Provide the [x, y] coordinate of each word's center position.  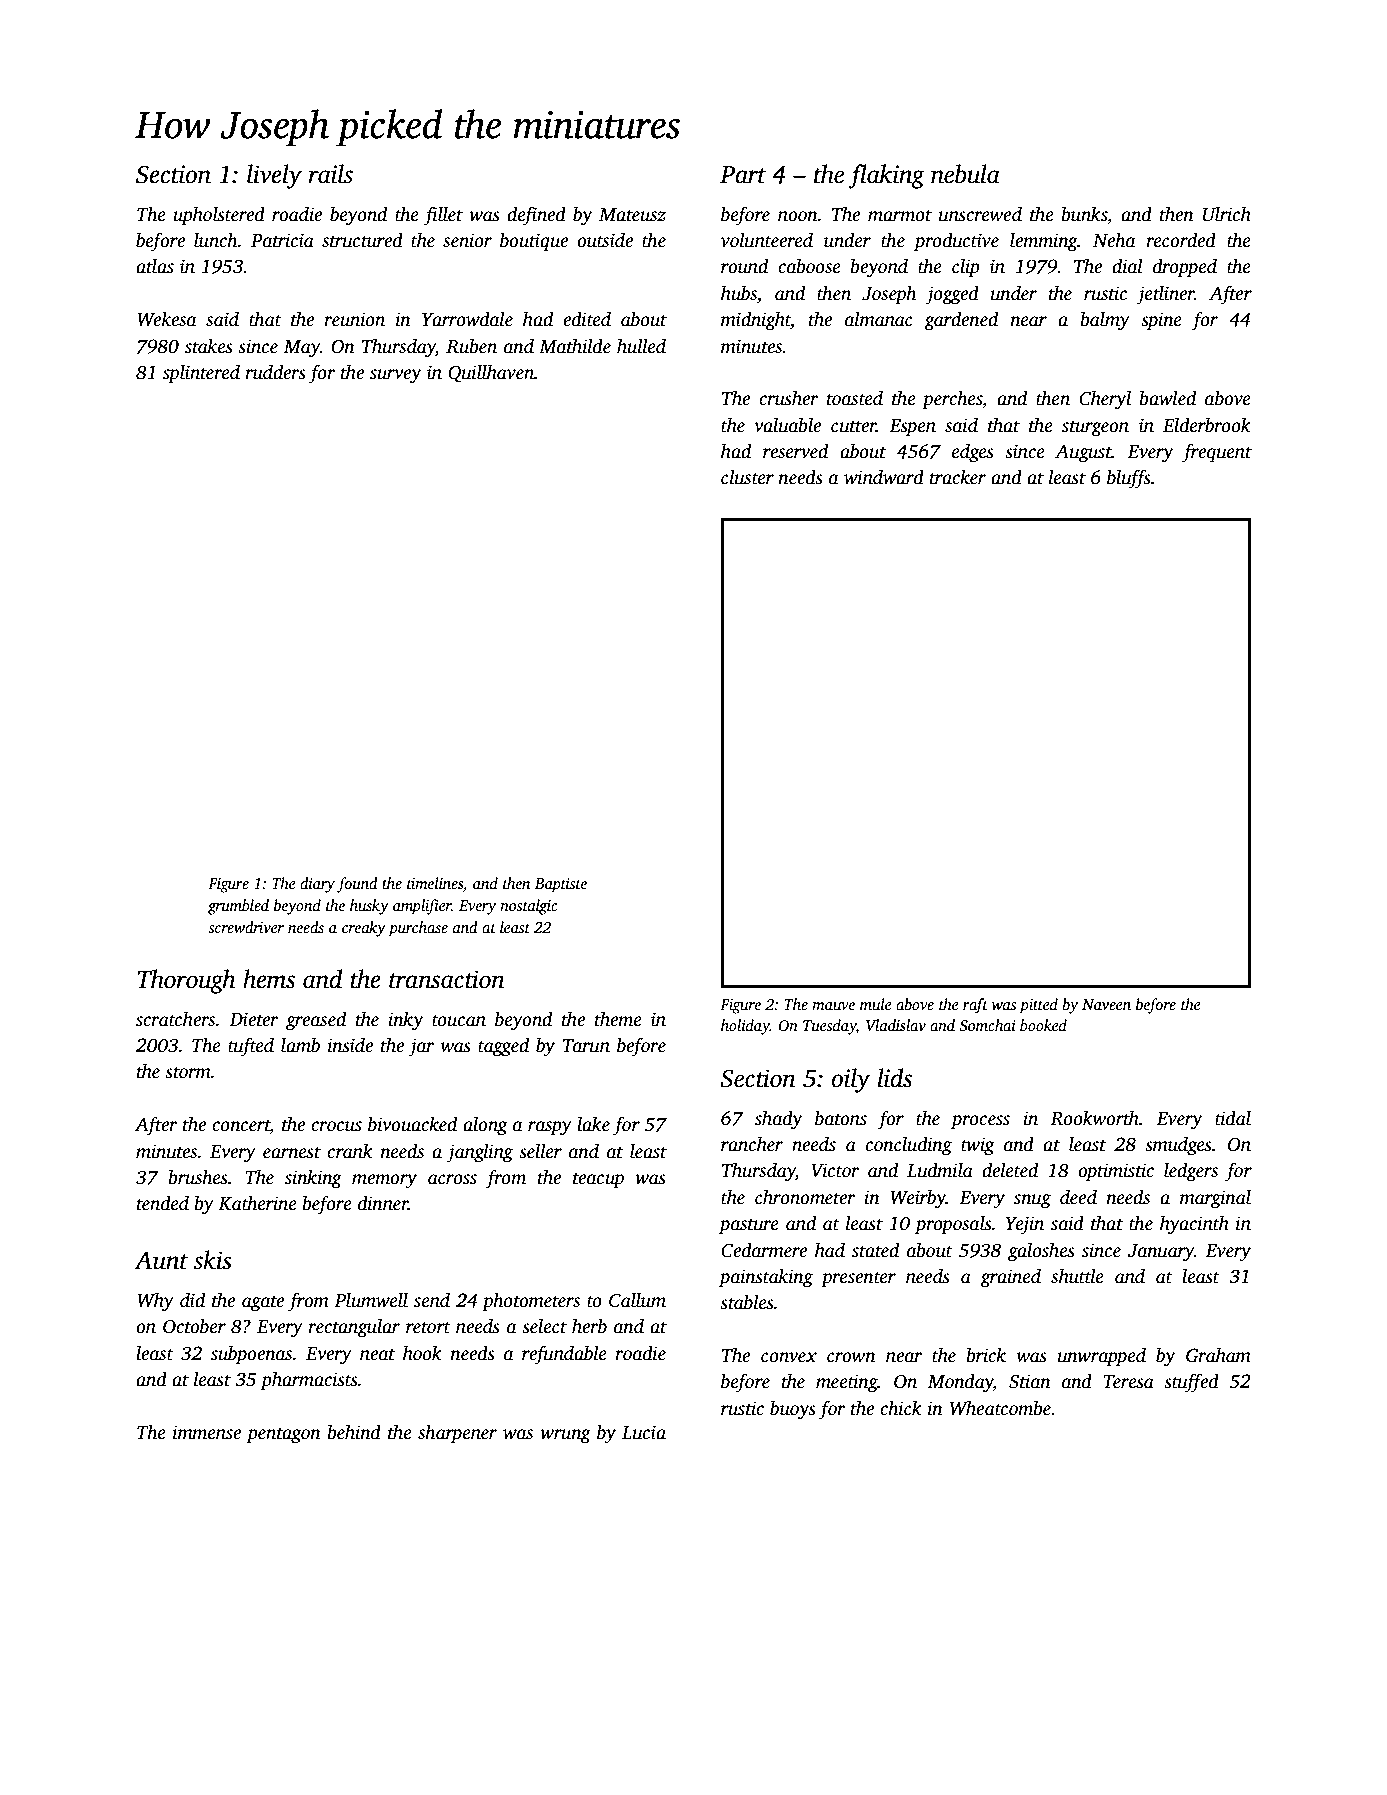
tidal [1233, 1118]
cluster [747, 477]
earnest [292, 1153]
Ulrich [1227, 214]
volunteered [767, 240]
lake [593, 1124]
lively [274, 176]
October [194, 1326]
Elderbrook [1207, 425]
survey [396, 376]
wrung [565, 1436]
